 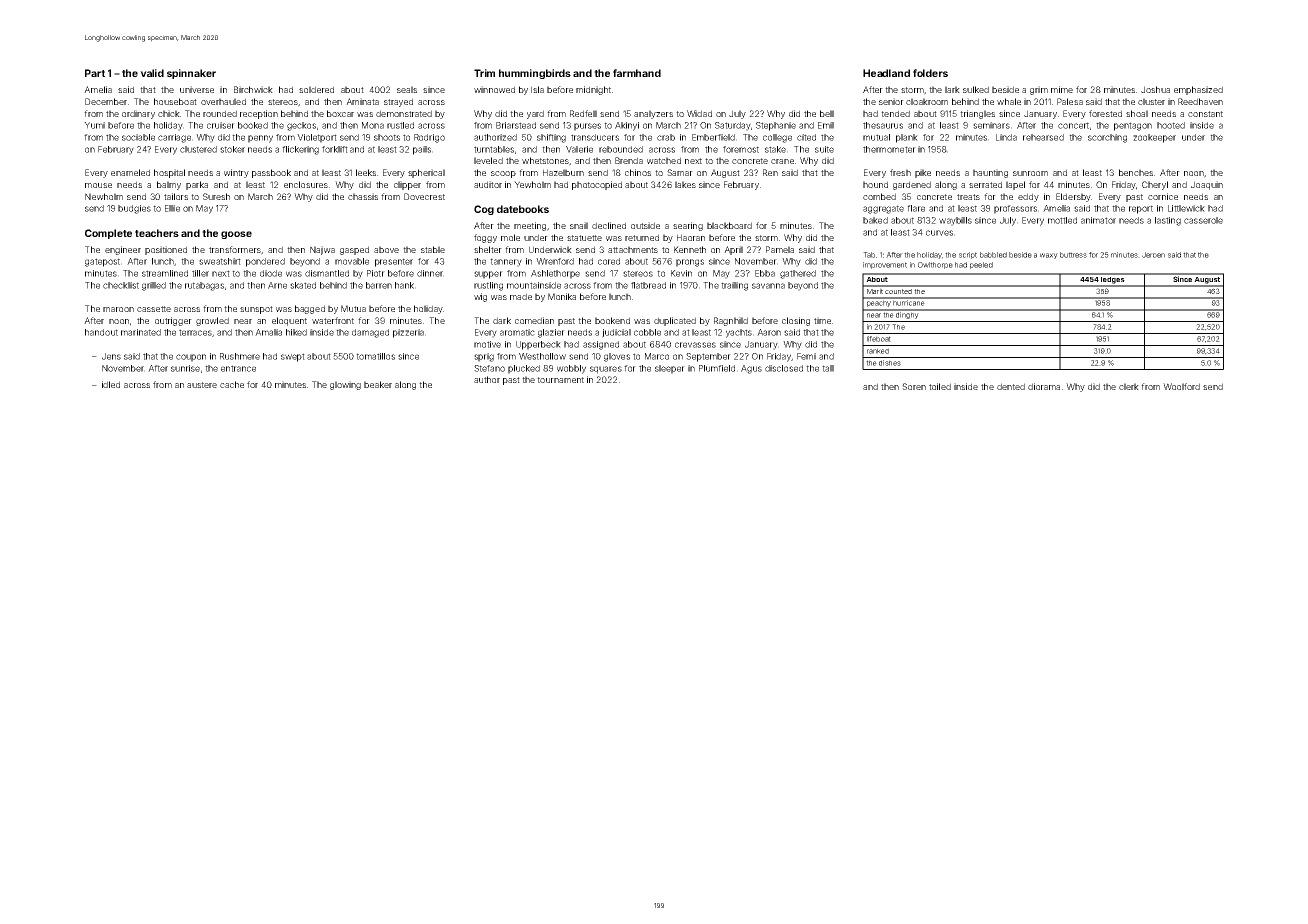 I want to click on Ellie, so click(x=172, y=208).
